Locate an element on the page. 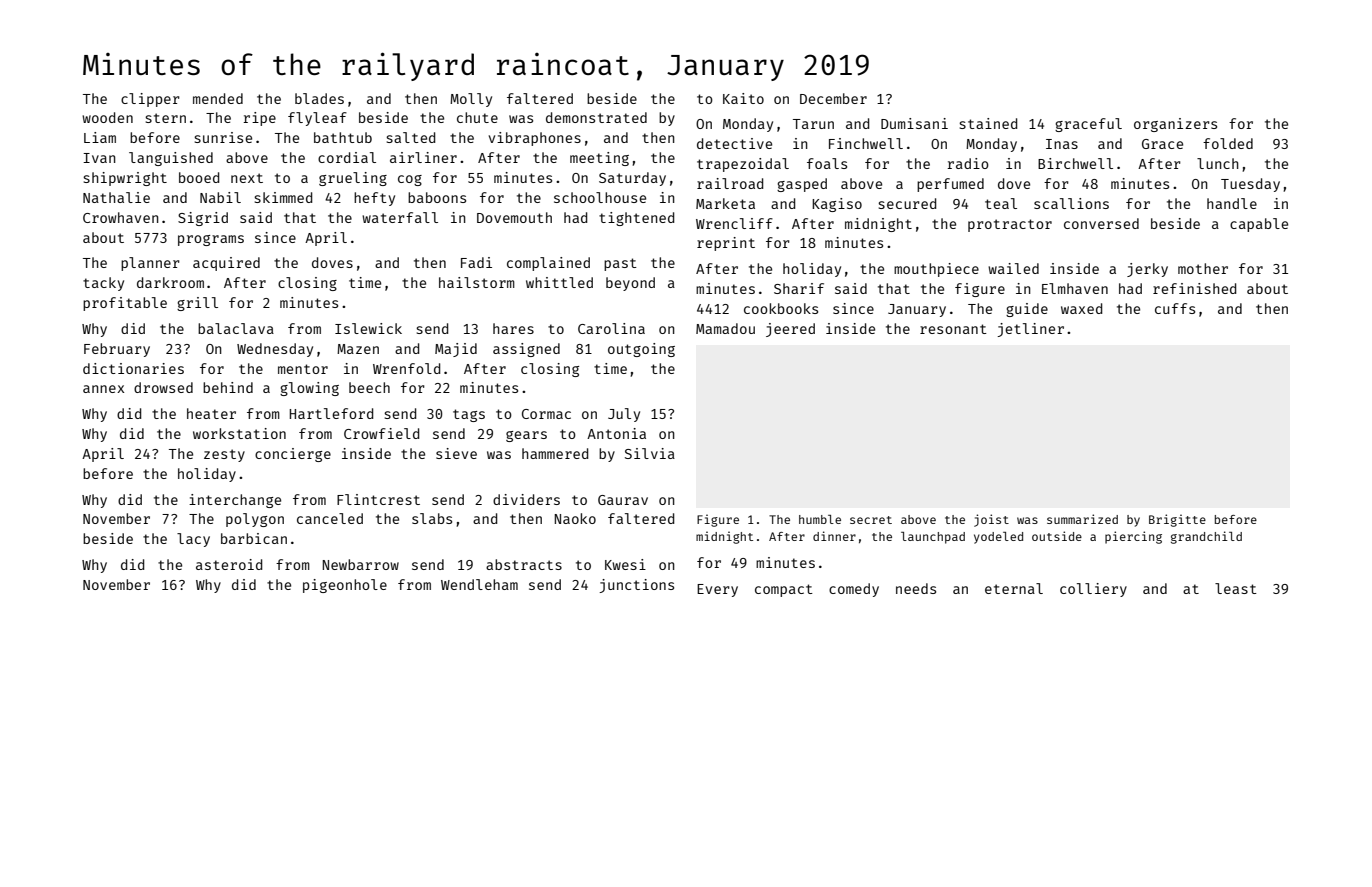 Image resolution: width=1372 pixels, height=887 pixels. Mamadou is located at coordinates (725, 328).
